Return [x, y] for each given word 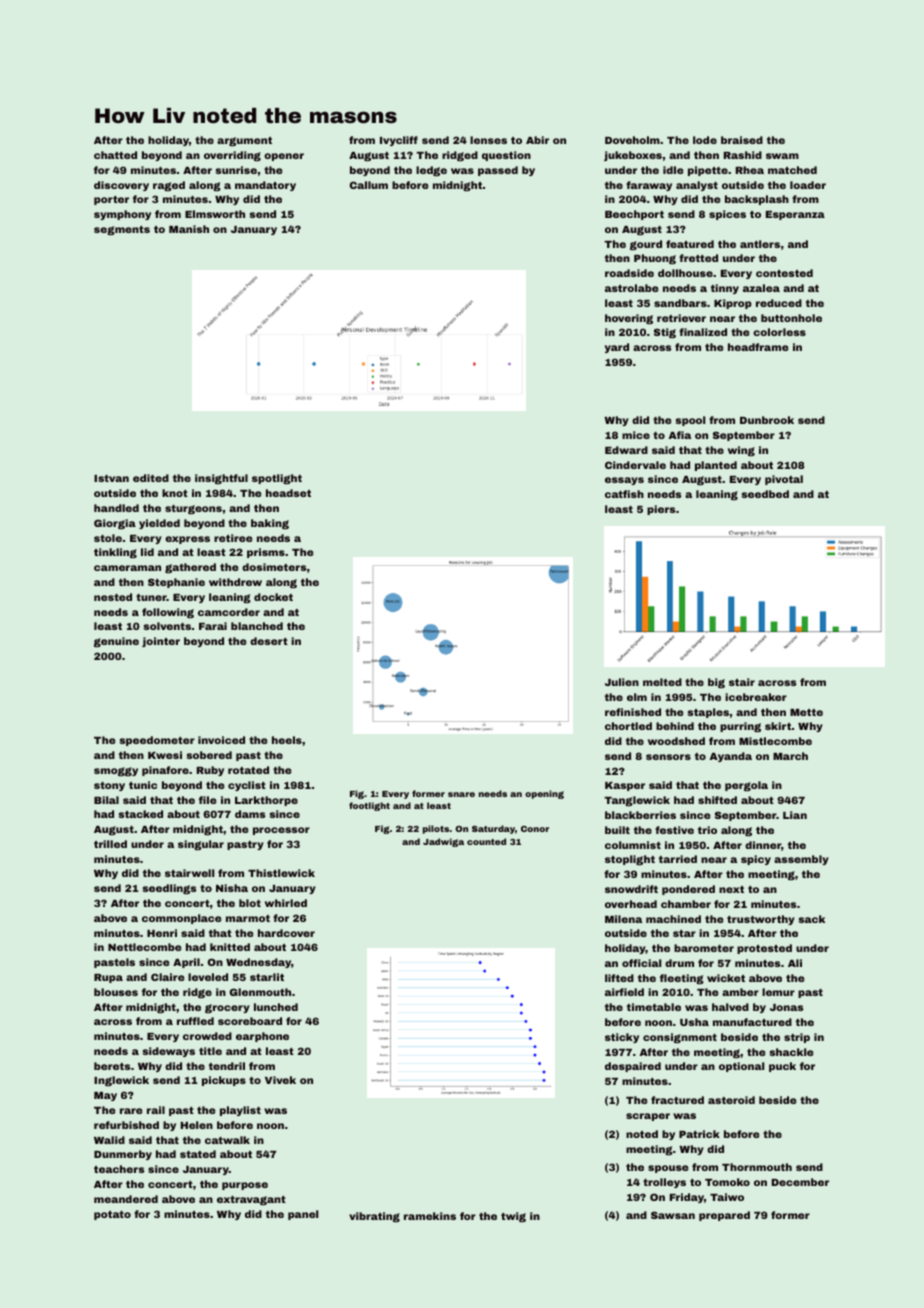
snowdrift [631, 889]
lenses [488, 140]
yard [617, 348]
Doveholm [632, 140]
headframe [758, 347]
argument [244, 141]
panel [303, 1215]
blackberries [640, 815]
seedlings [169, 889]
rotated [248, 770]
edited [151, 478]
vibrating [374, 1217]
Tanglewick [637, 801]
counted [486, 841]
